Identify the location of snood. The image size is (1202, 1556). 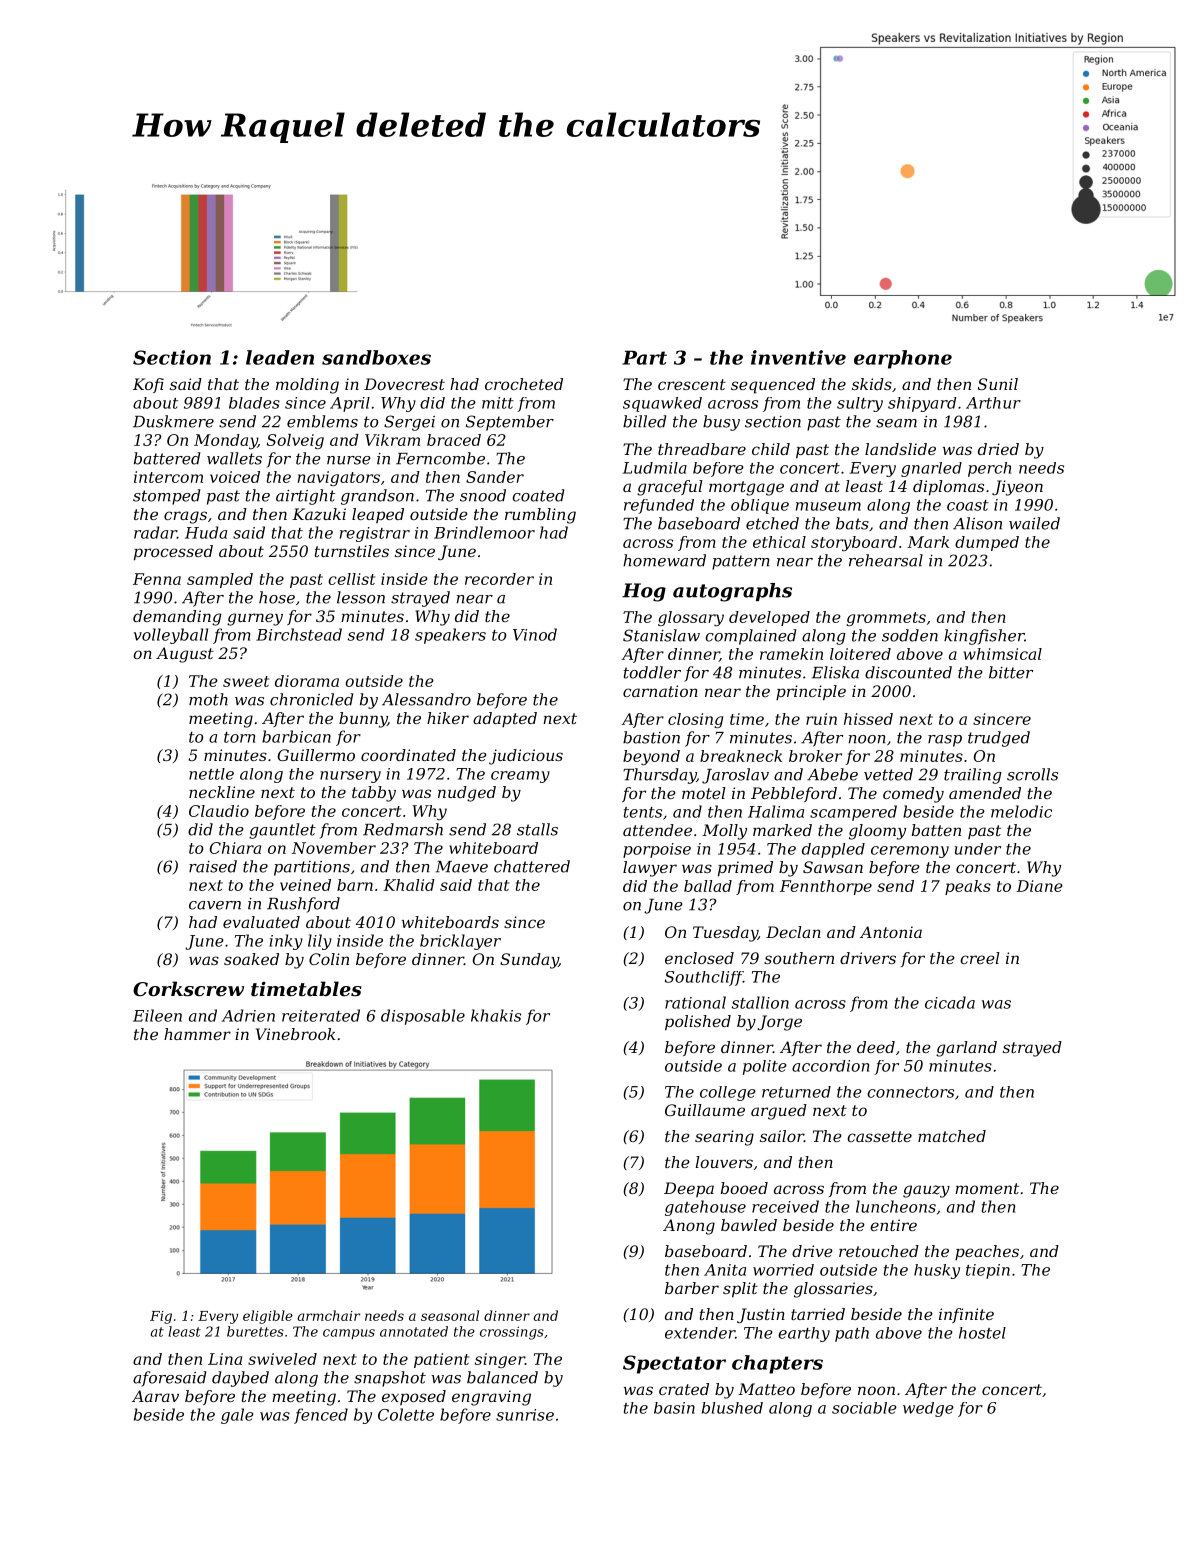
(483, 495).
